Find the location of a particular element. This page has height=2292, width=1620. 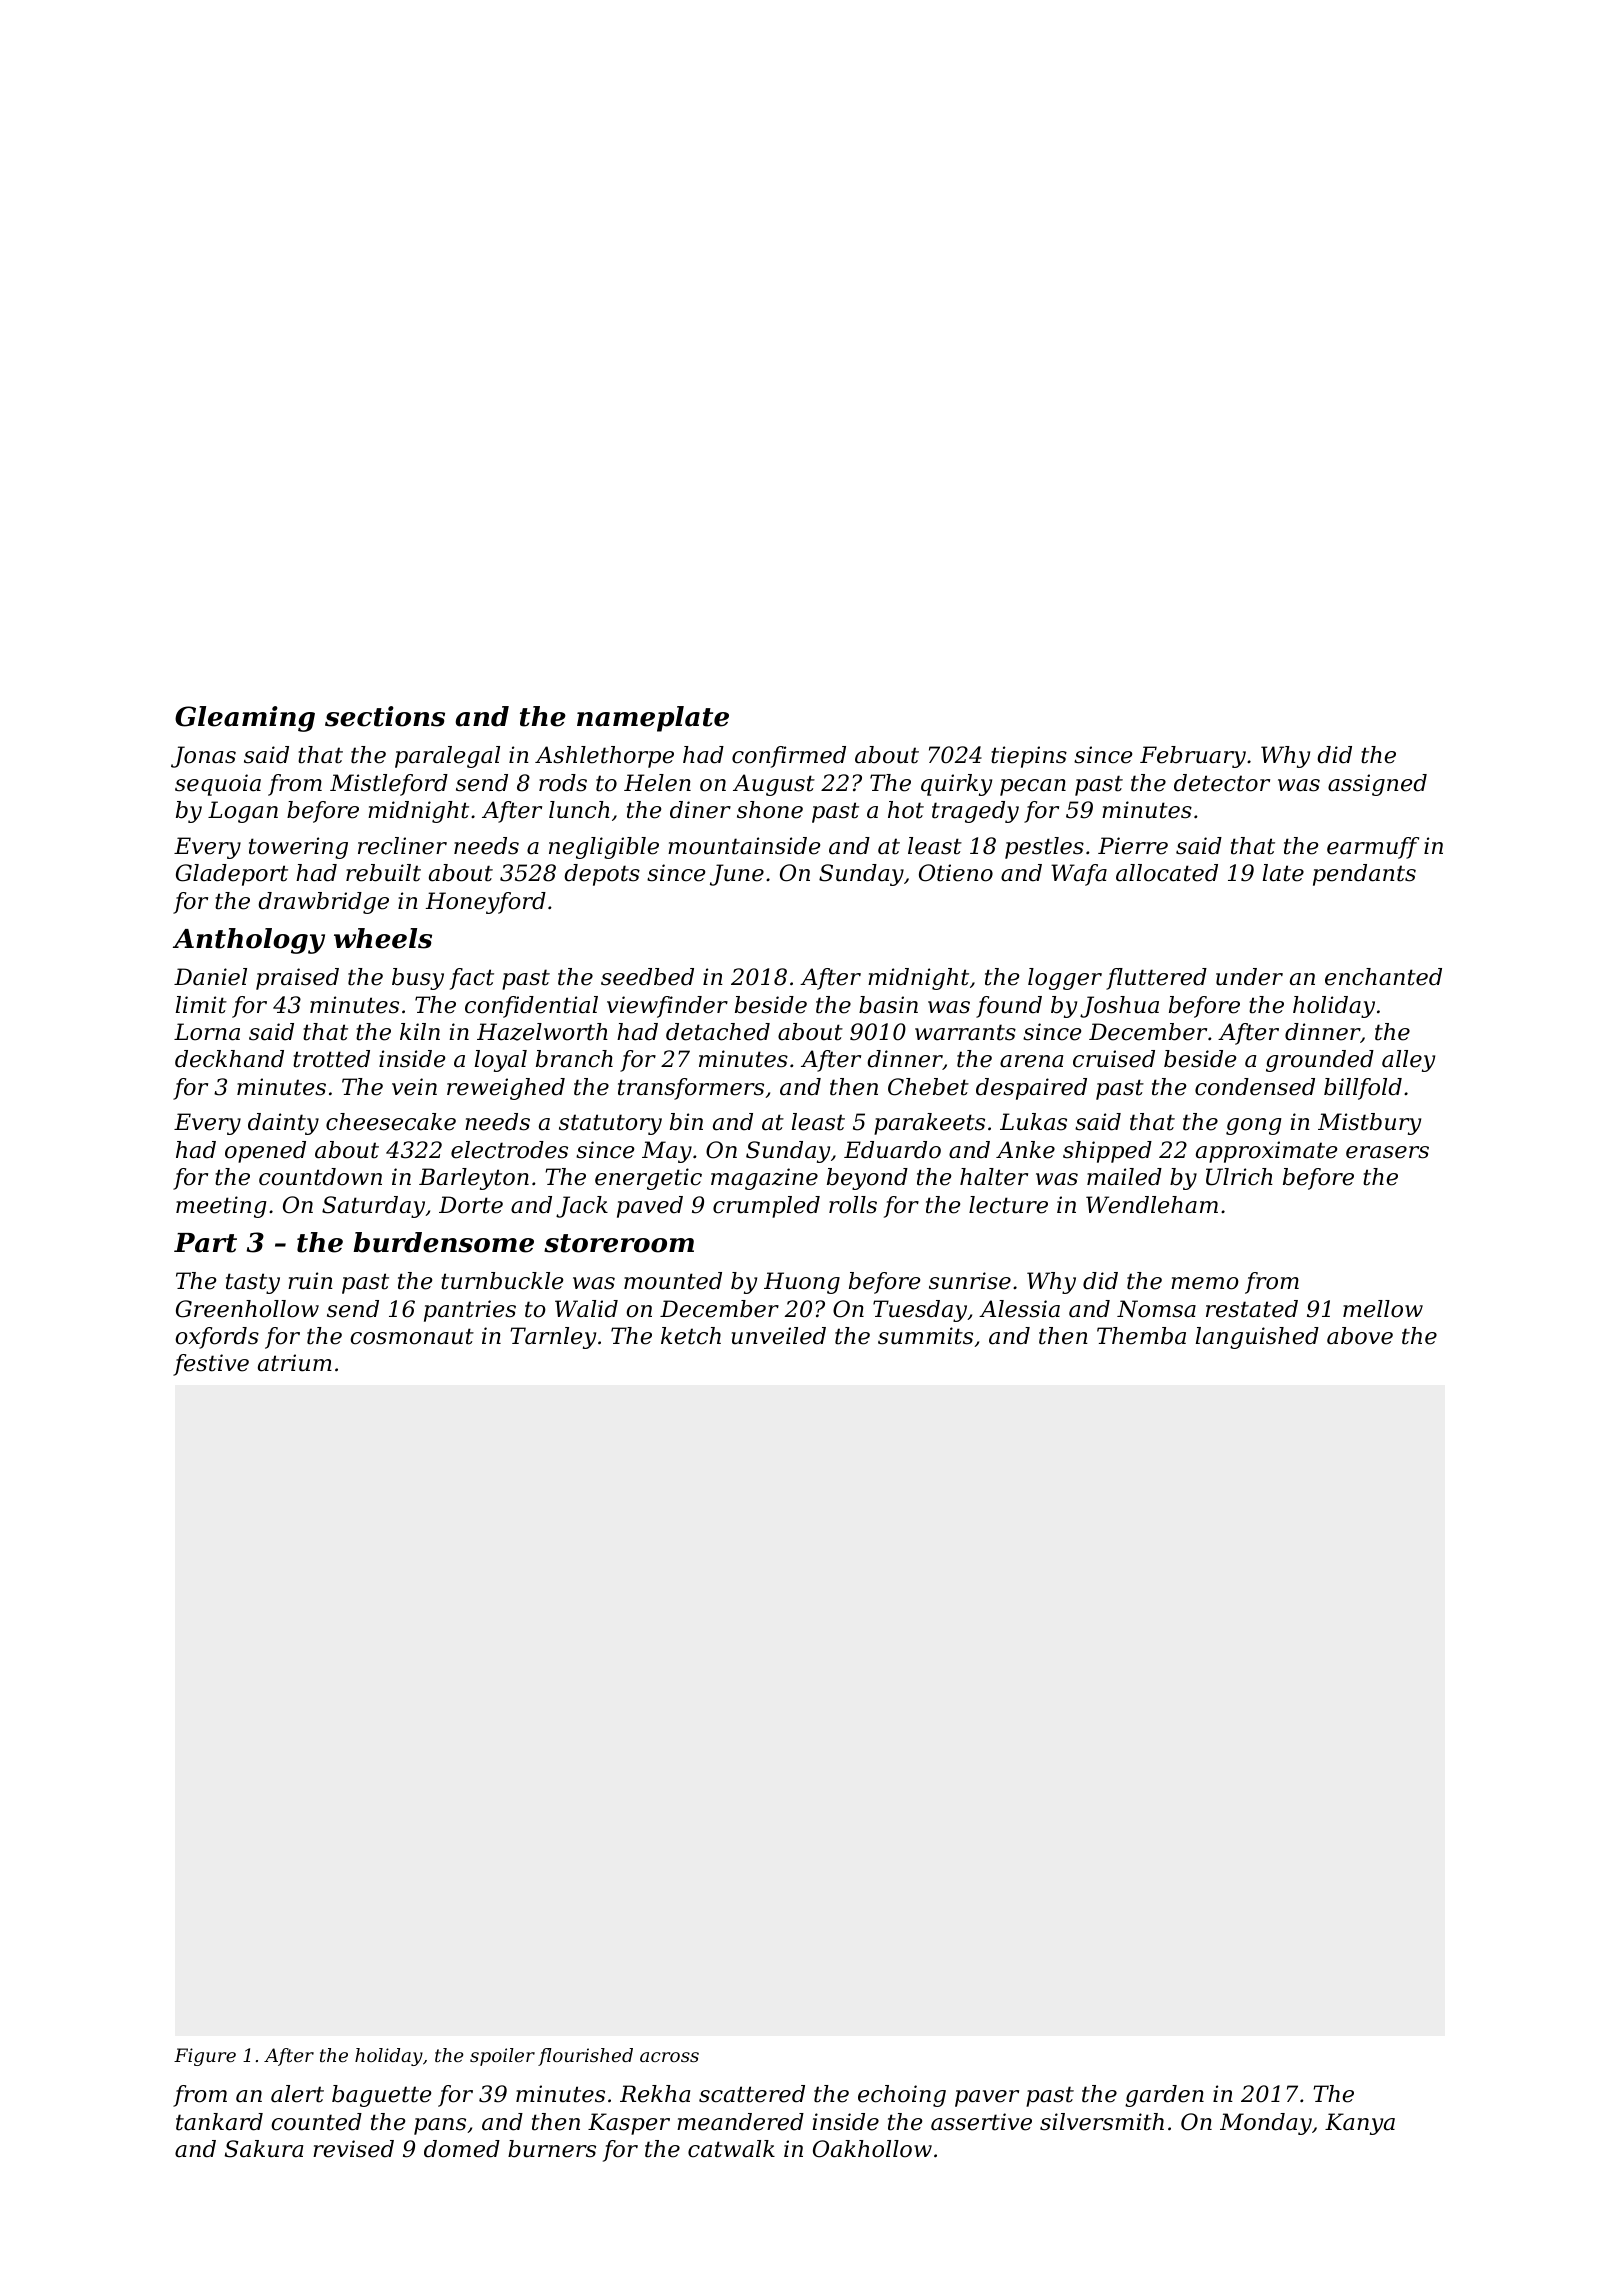

assigned is located at coordinates (1377, 785).
